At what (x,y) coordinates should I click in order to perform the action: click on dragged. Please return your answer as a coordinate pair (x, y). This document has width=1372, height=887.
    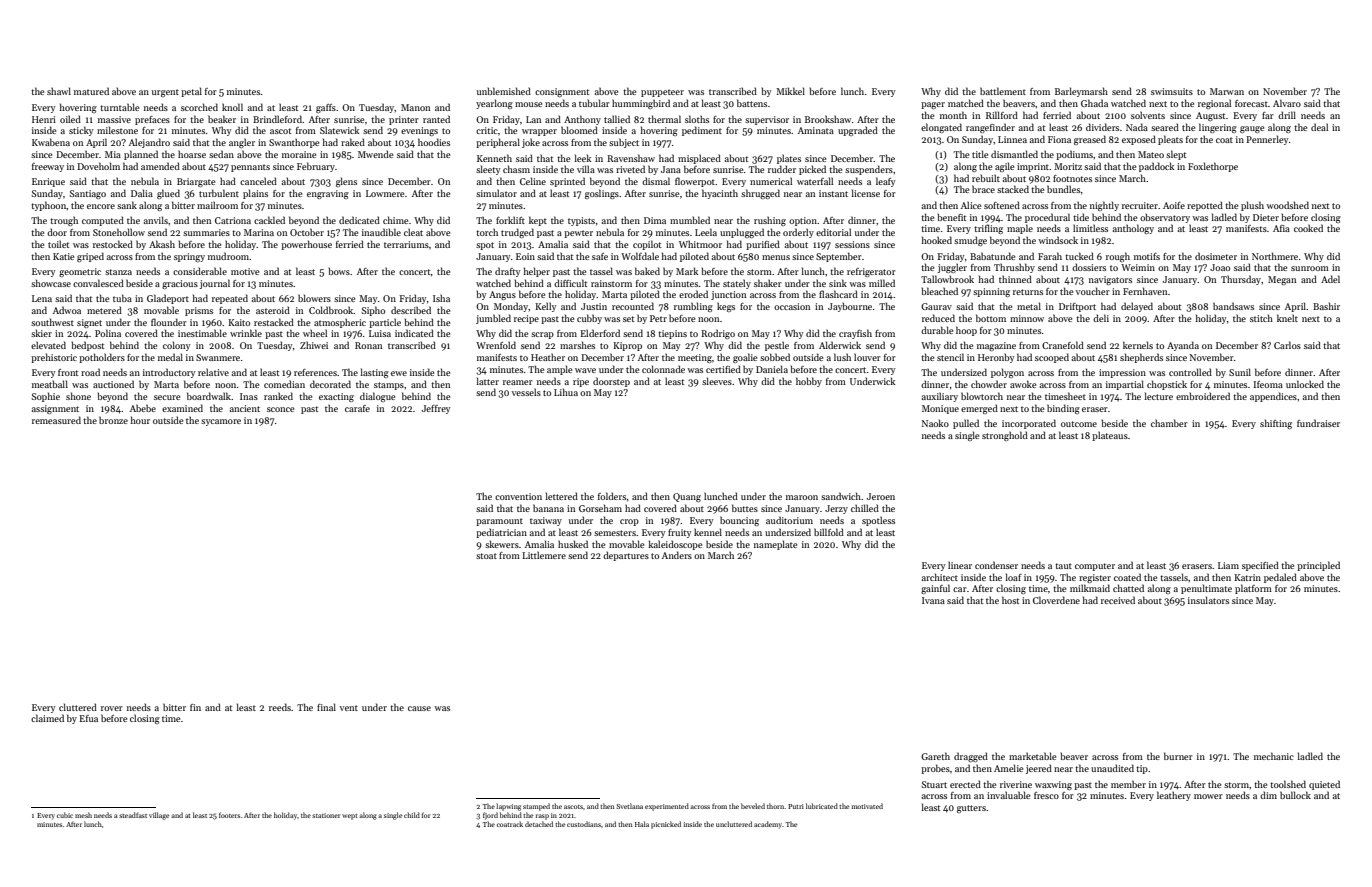
    Looking at the image, I should click on (971, 757).
